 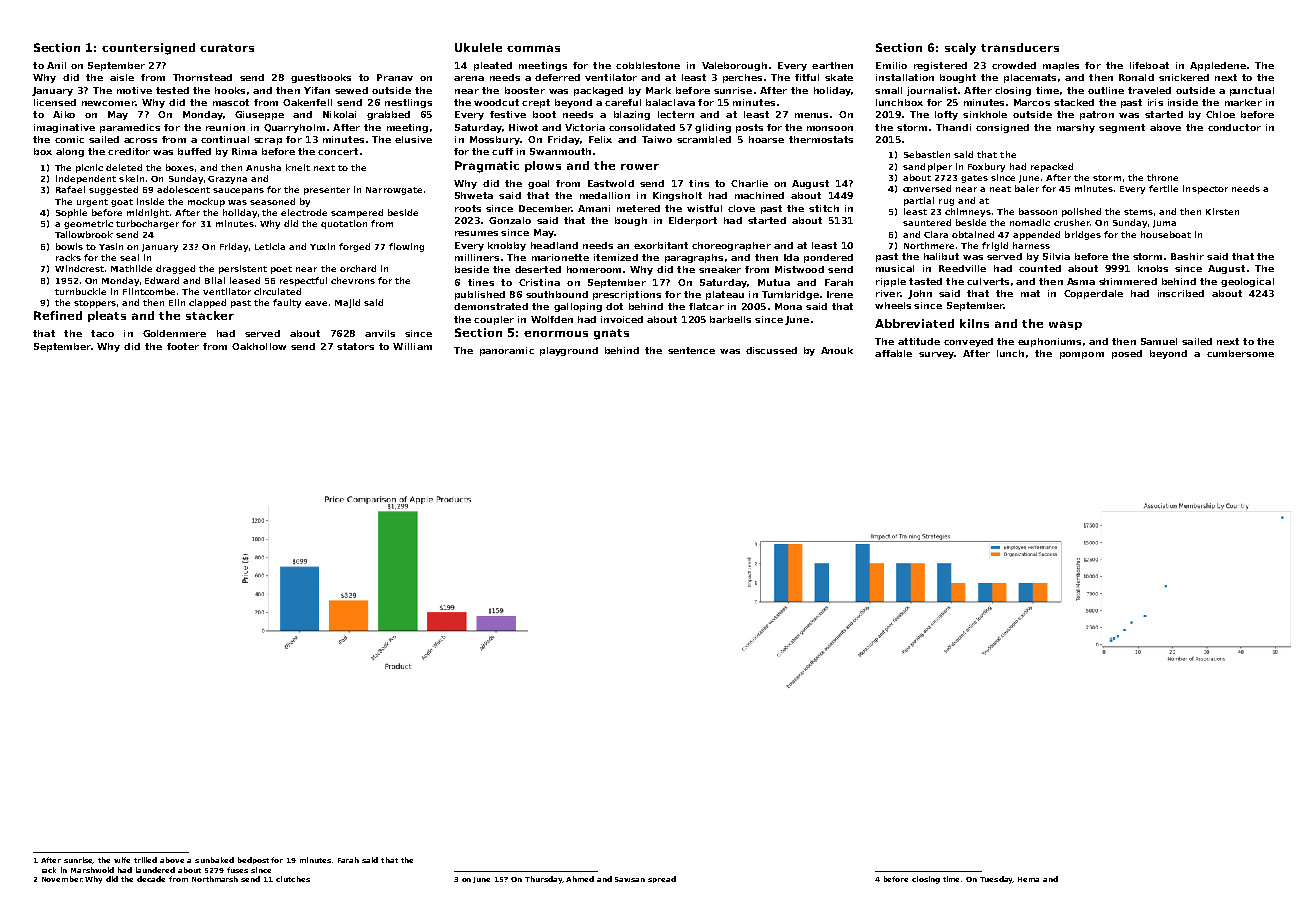 What do you see at coordinates (259, 346) in the document?
I see `Oakhollow` at bounding box center [259, 346].
